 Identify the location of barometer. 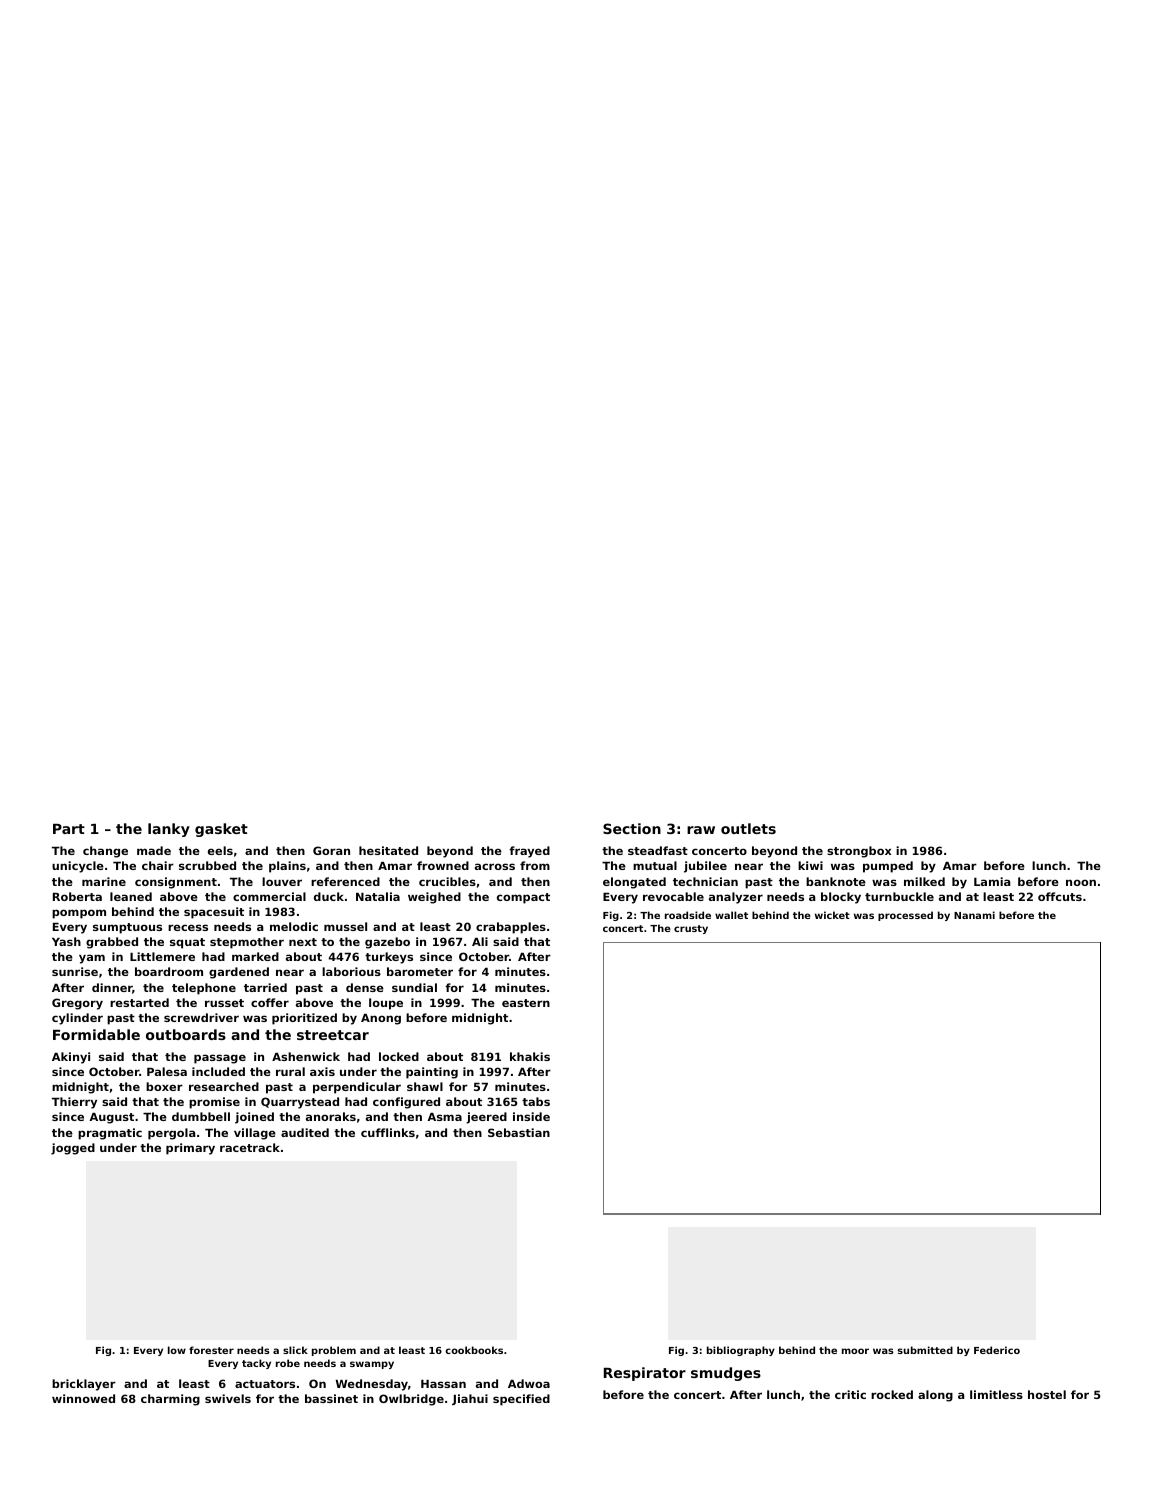
(420, 971).
